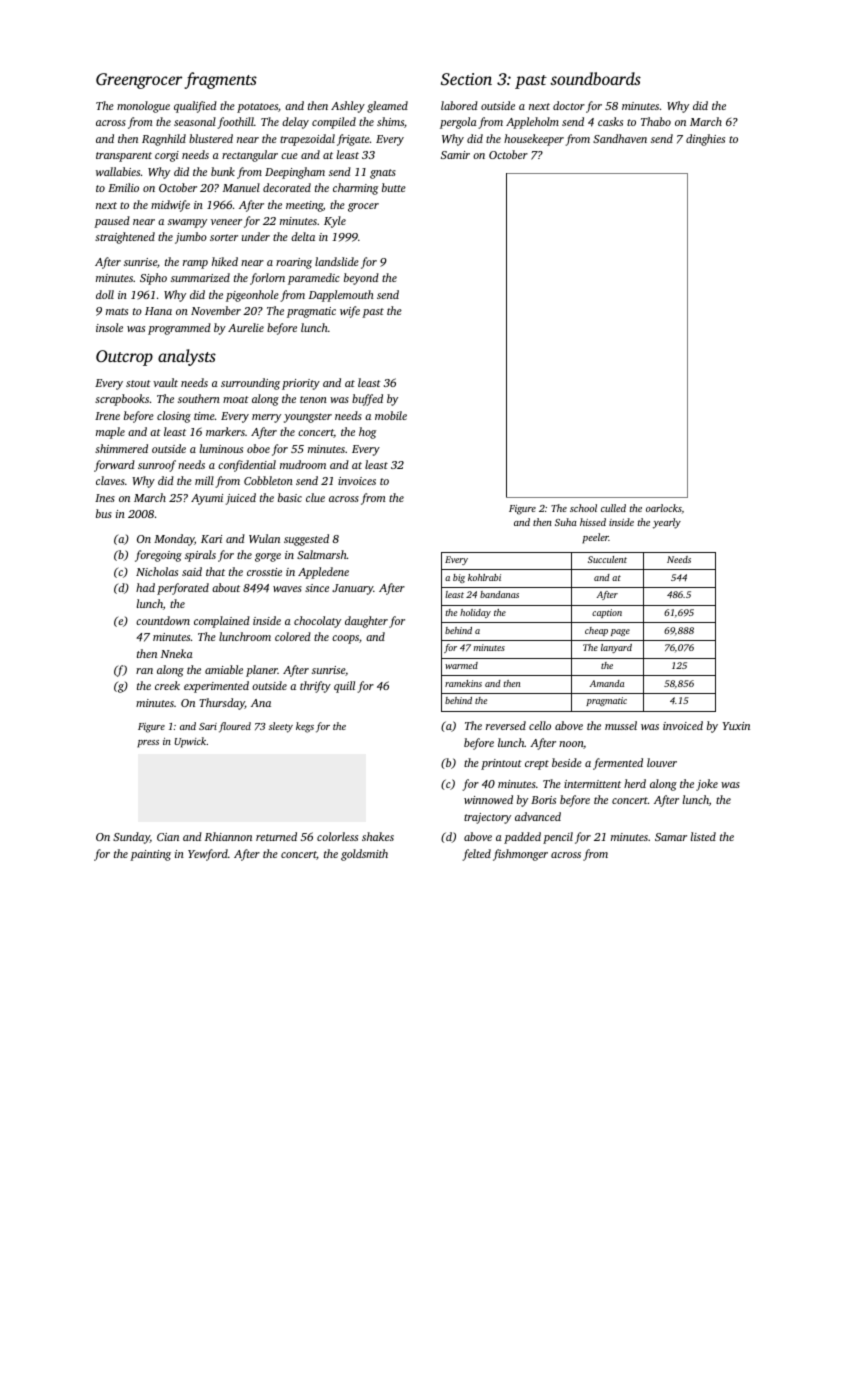 The height and width of the screenshot is (1400, 849). Describe the element at coordinates (583, 508) in the screenshot. I see `school` at that location.
